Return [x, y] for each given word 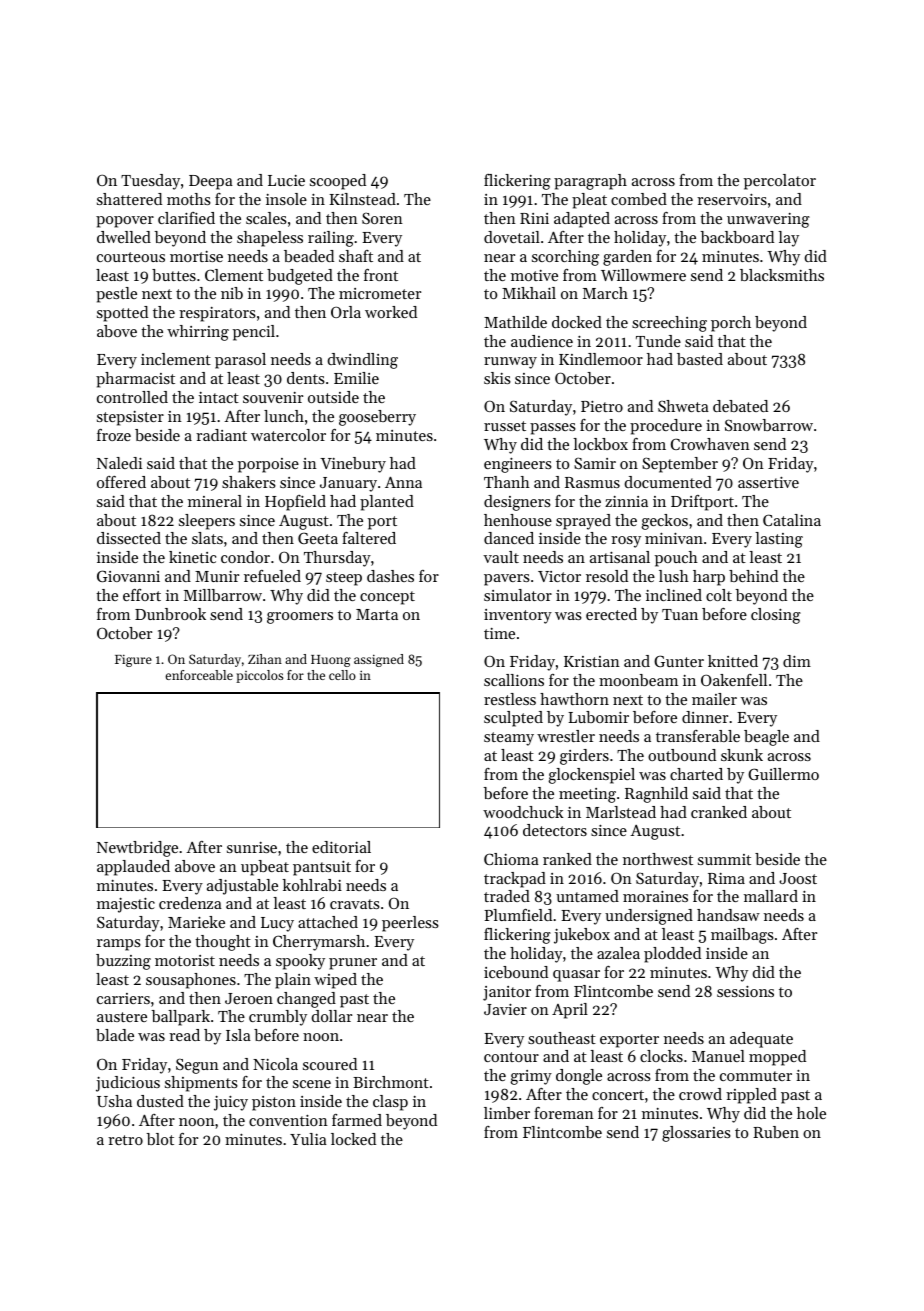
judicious [128, 1084]
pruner [353, 964]
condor [245, 557]
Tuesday [150, 182]
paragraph [590, 182]
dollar [331, 1016]
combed [639, 199]
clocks [661, 1056]
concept [387, 598]
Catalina [792, 520]
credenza [190, 903]
